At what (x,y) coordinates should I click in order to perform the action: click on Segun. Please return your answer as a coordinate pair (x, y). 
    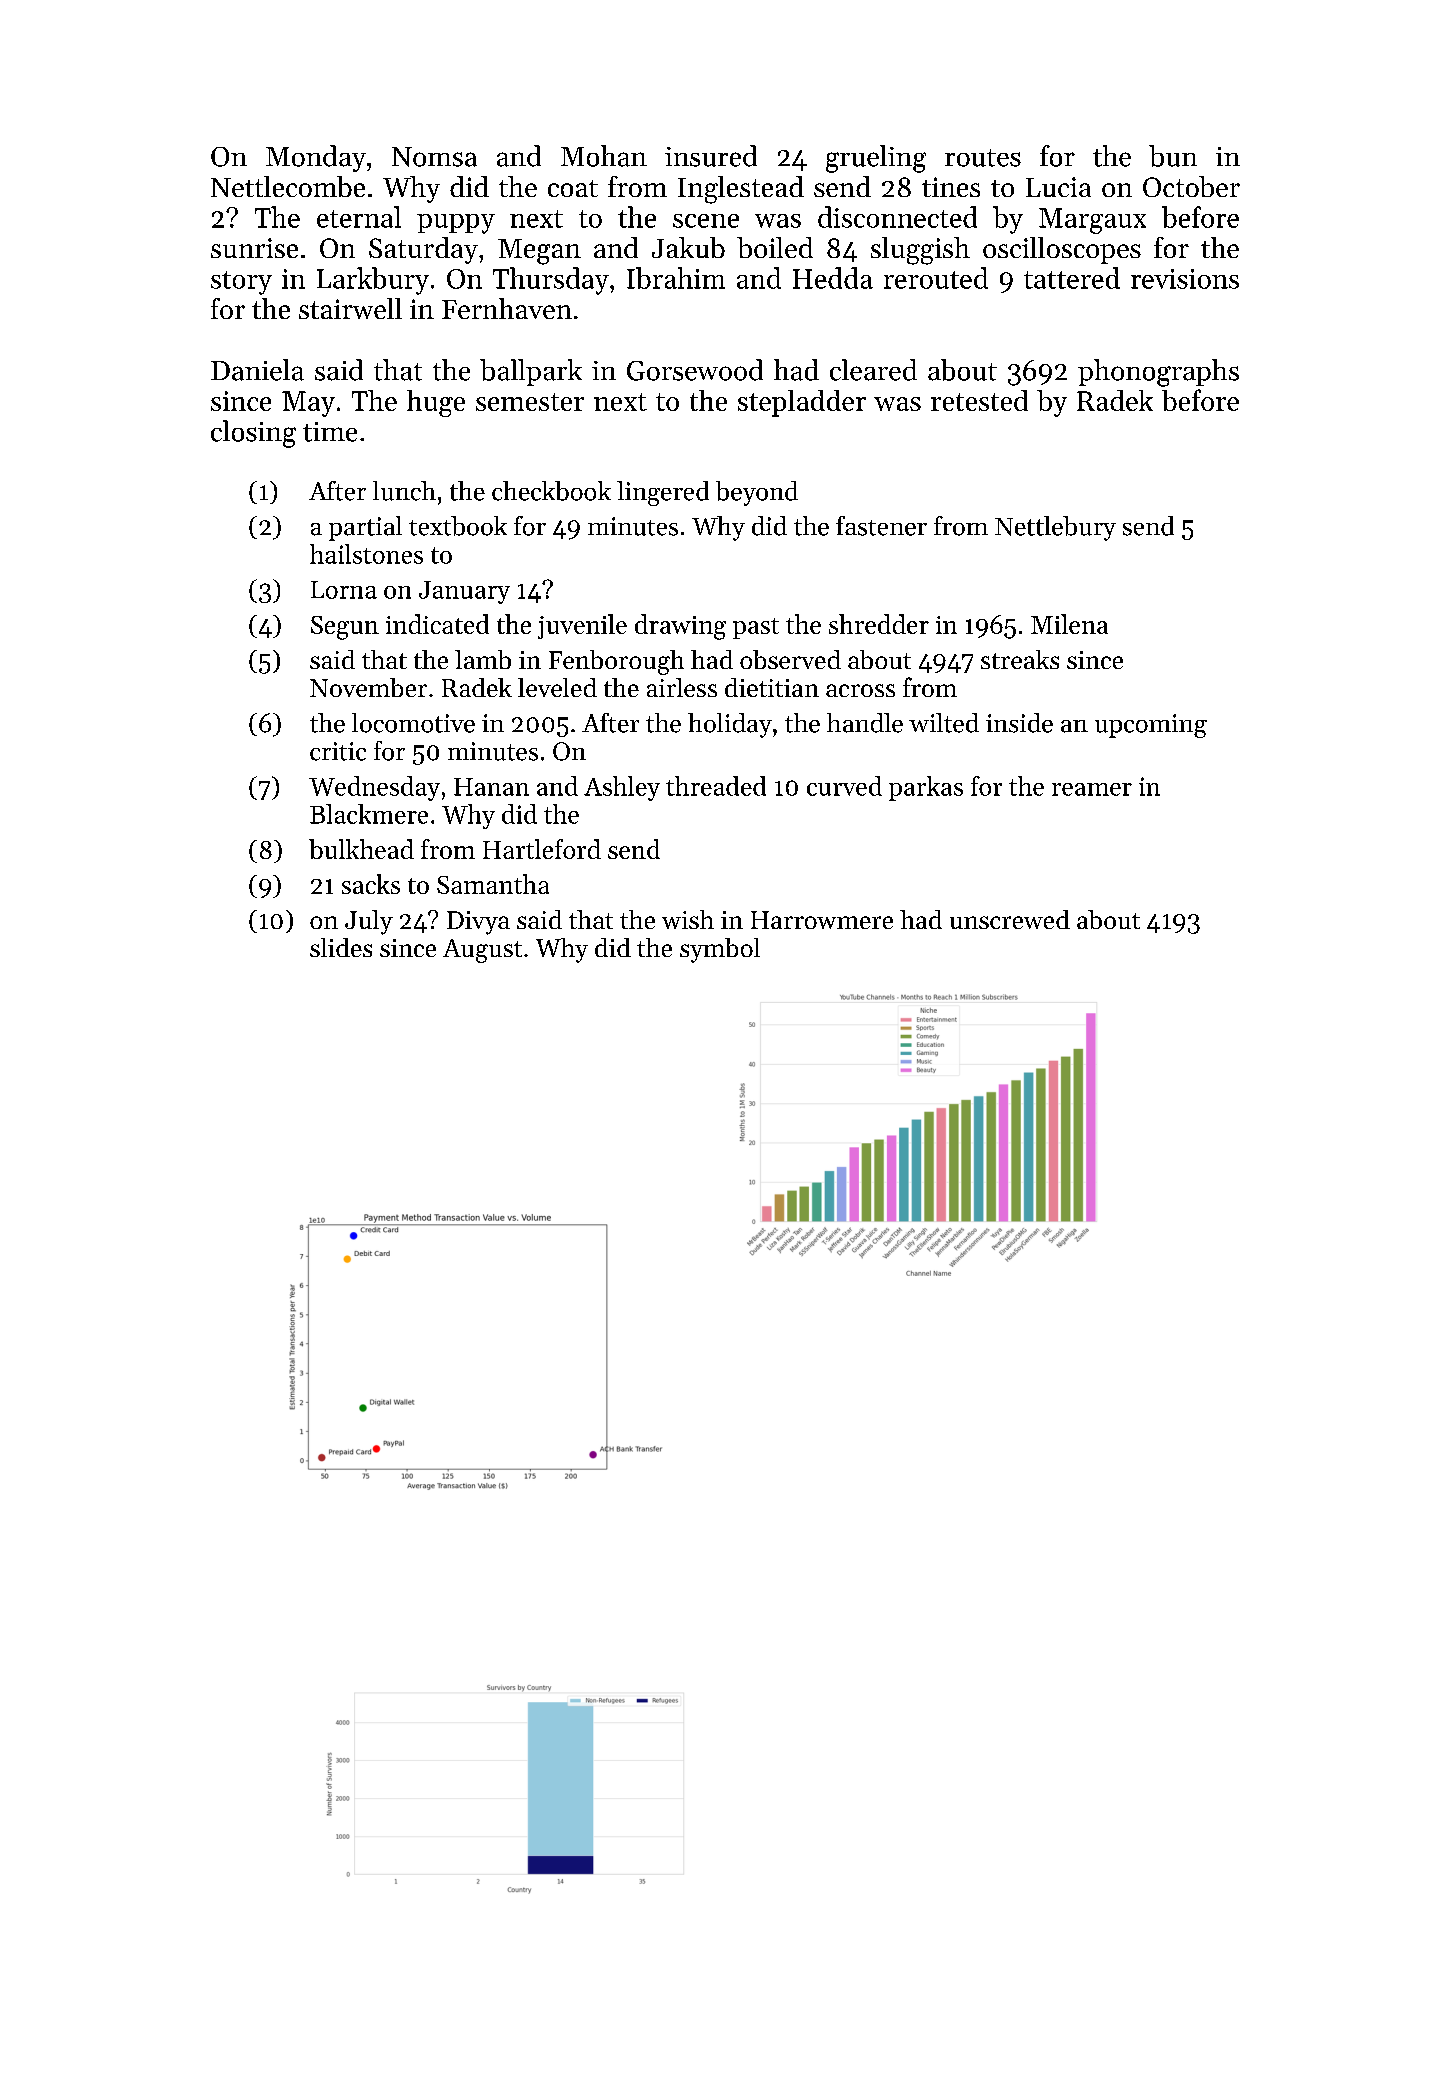
    Looking at the image, I should click on (345, 628).
